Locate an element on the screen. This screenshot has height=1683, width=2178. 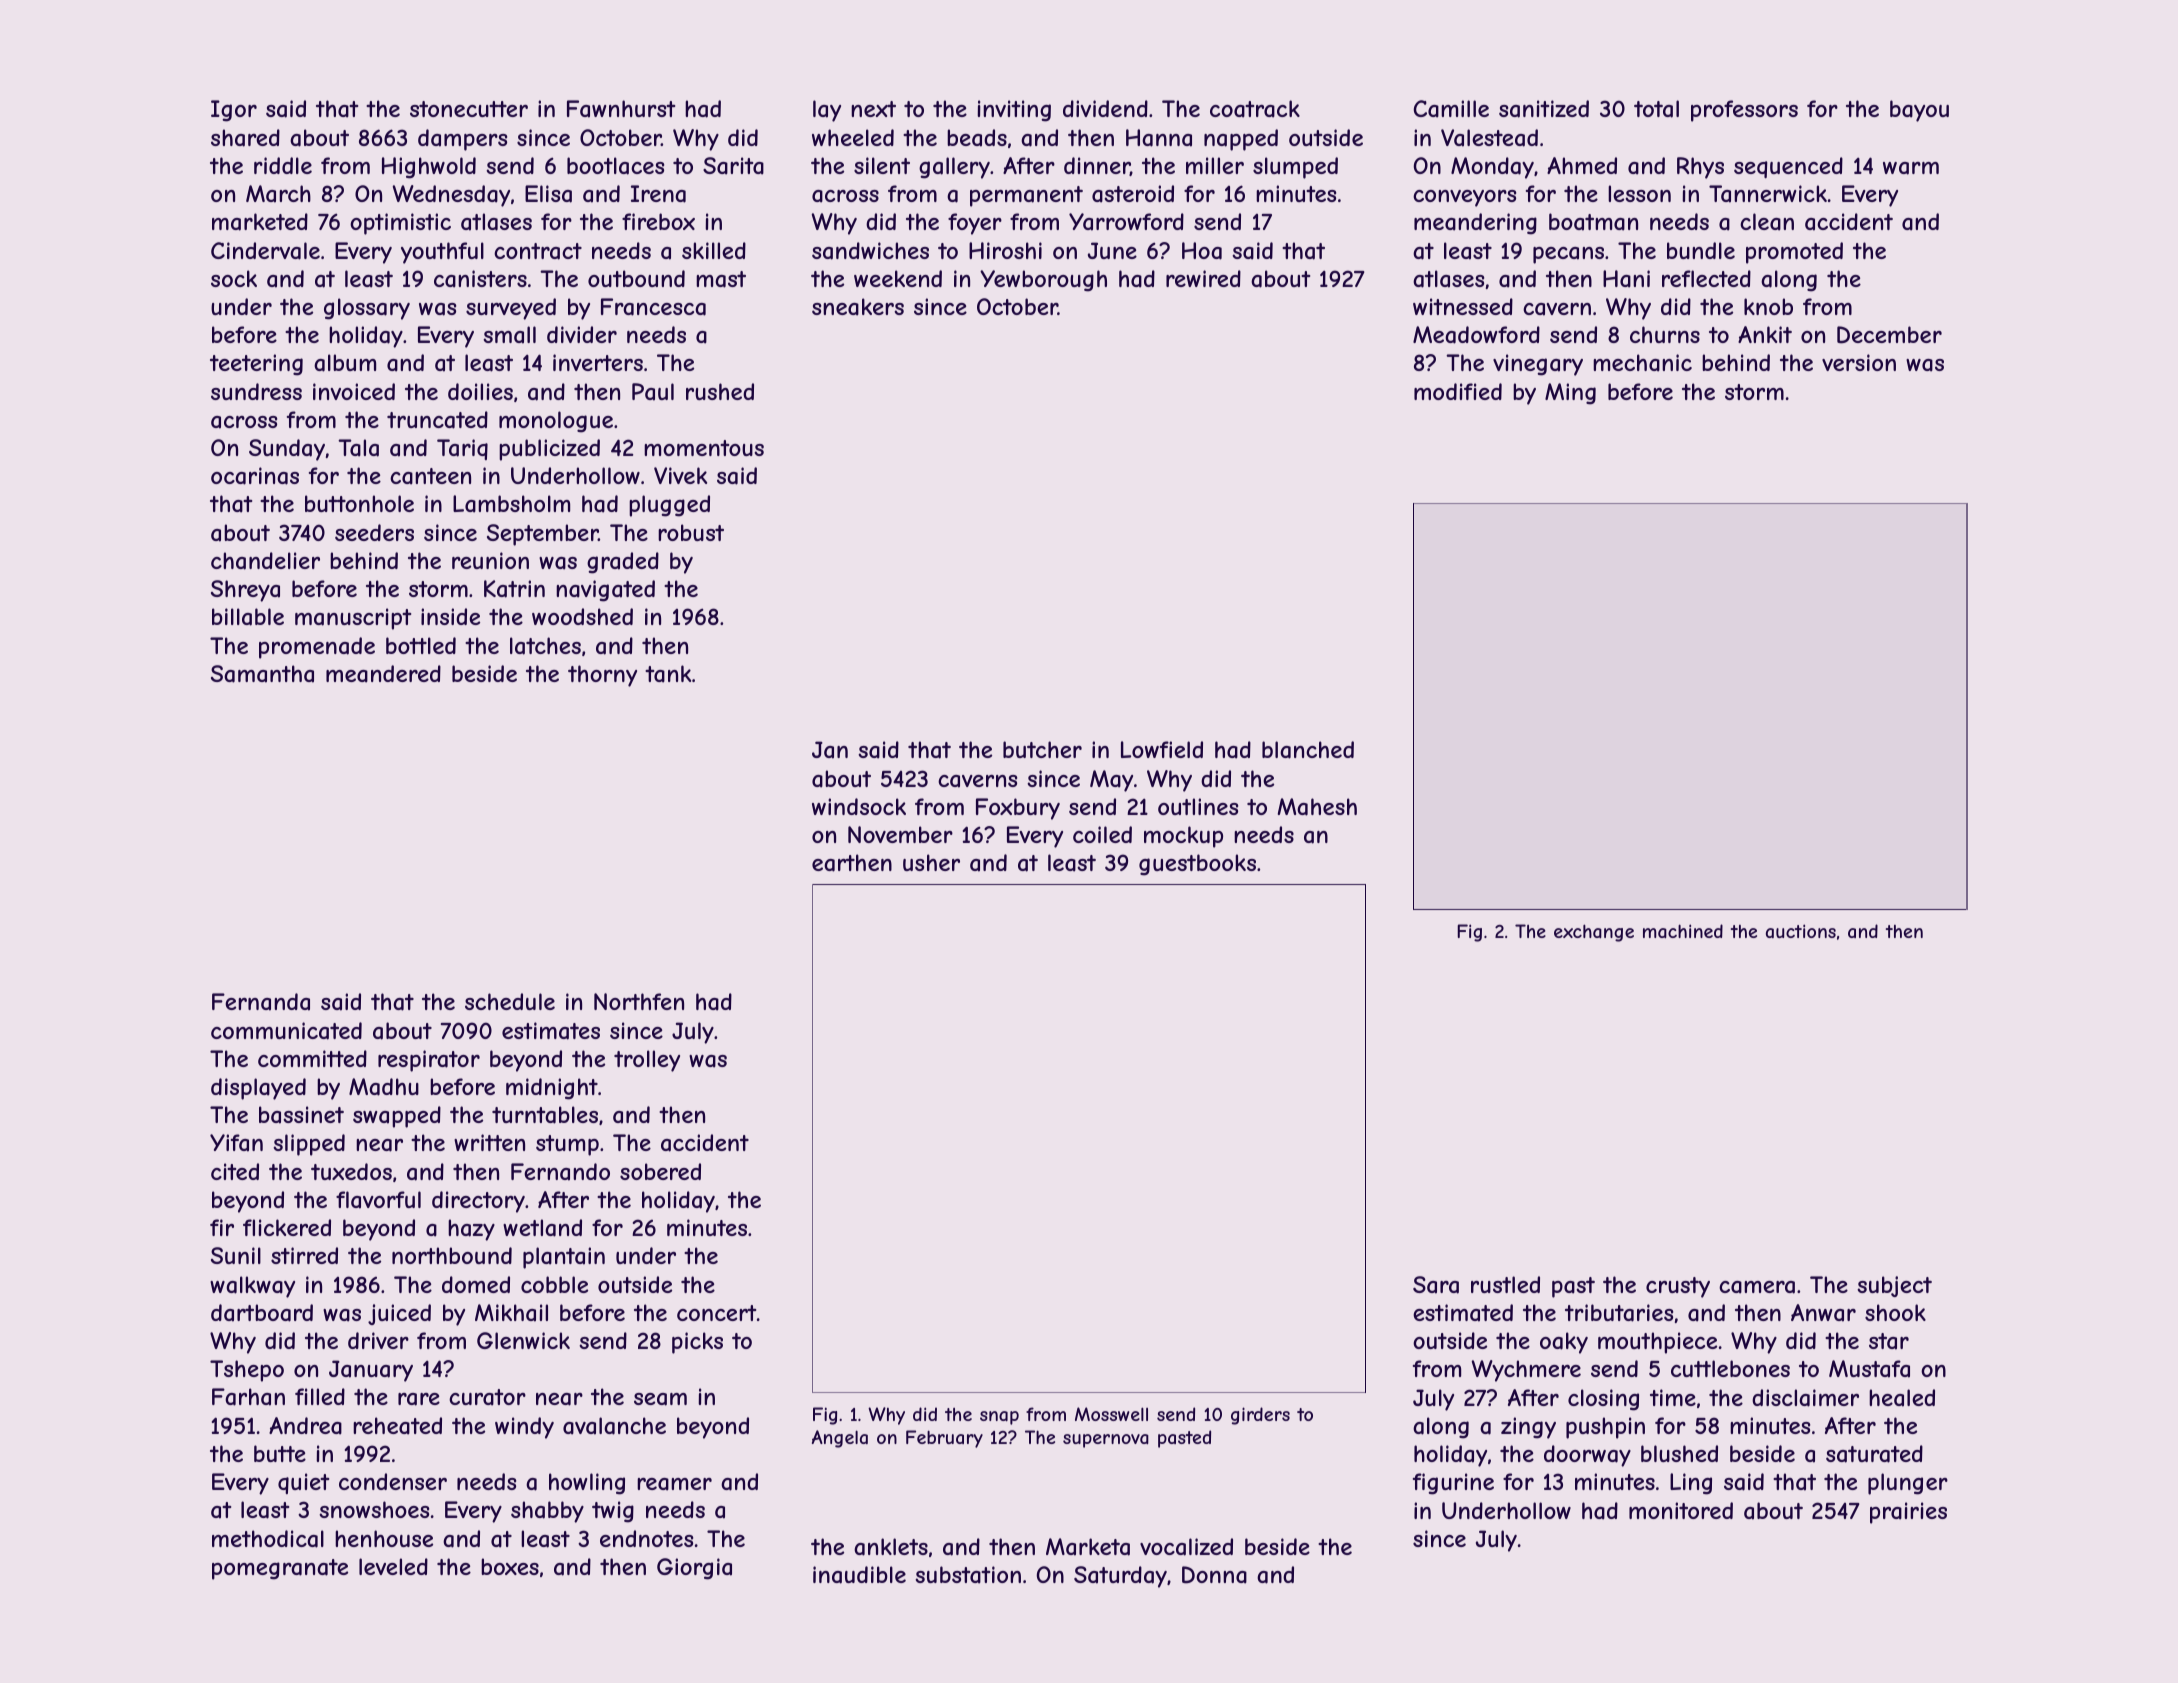
bayou is located at coordinates (1919, 111).
